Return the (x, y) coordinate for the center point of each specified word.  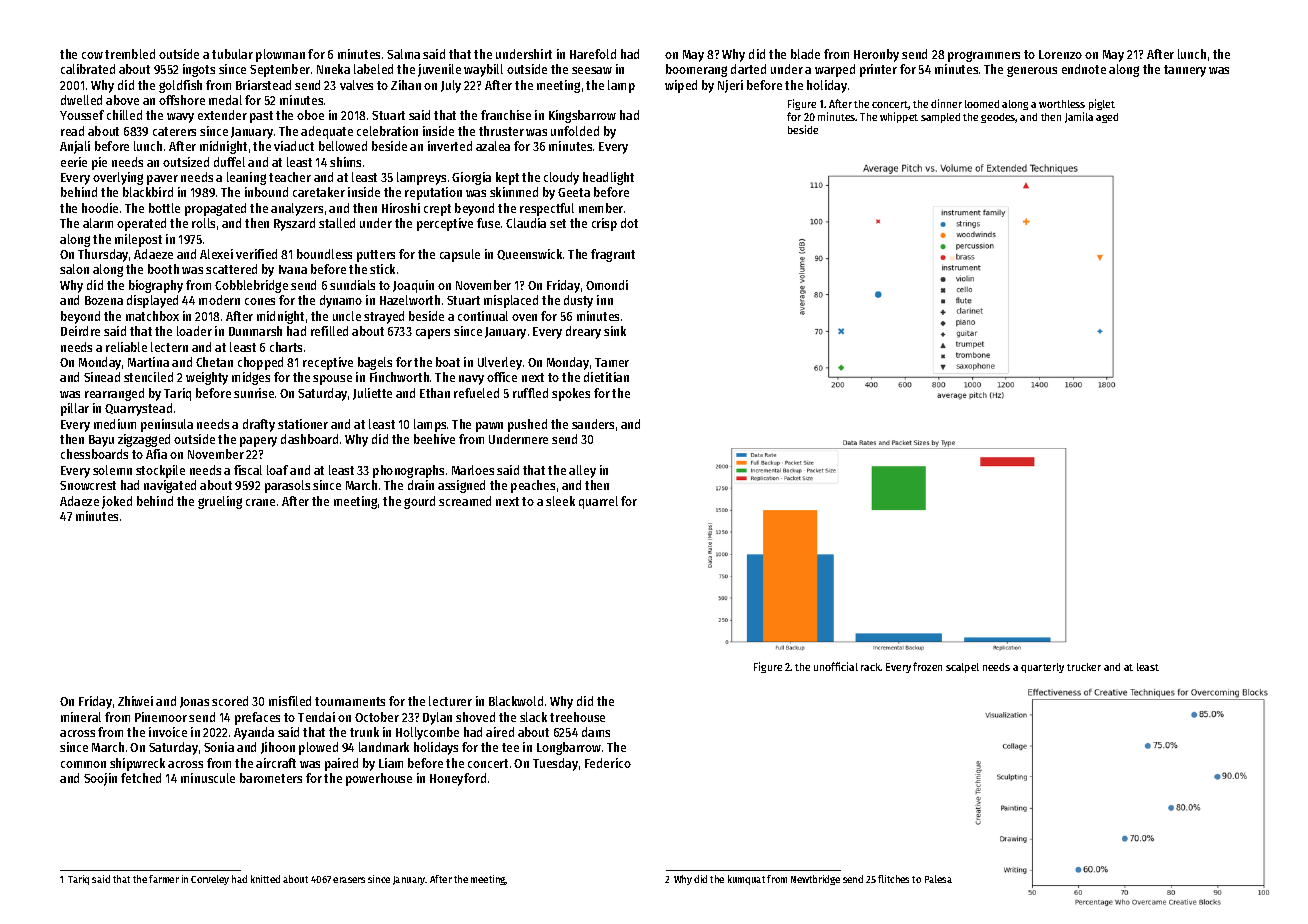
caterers (174, 131)
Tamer (612, 362)
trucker (1084, 667)
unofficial (836, 666)
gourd (419, 502)
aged (1107, 118)
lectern (169, 347)
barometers (271, 778)
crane (260, 502)
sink (615, 331)
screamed (465, 501)
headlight (608, 178)
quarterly (1042, 668)
